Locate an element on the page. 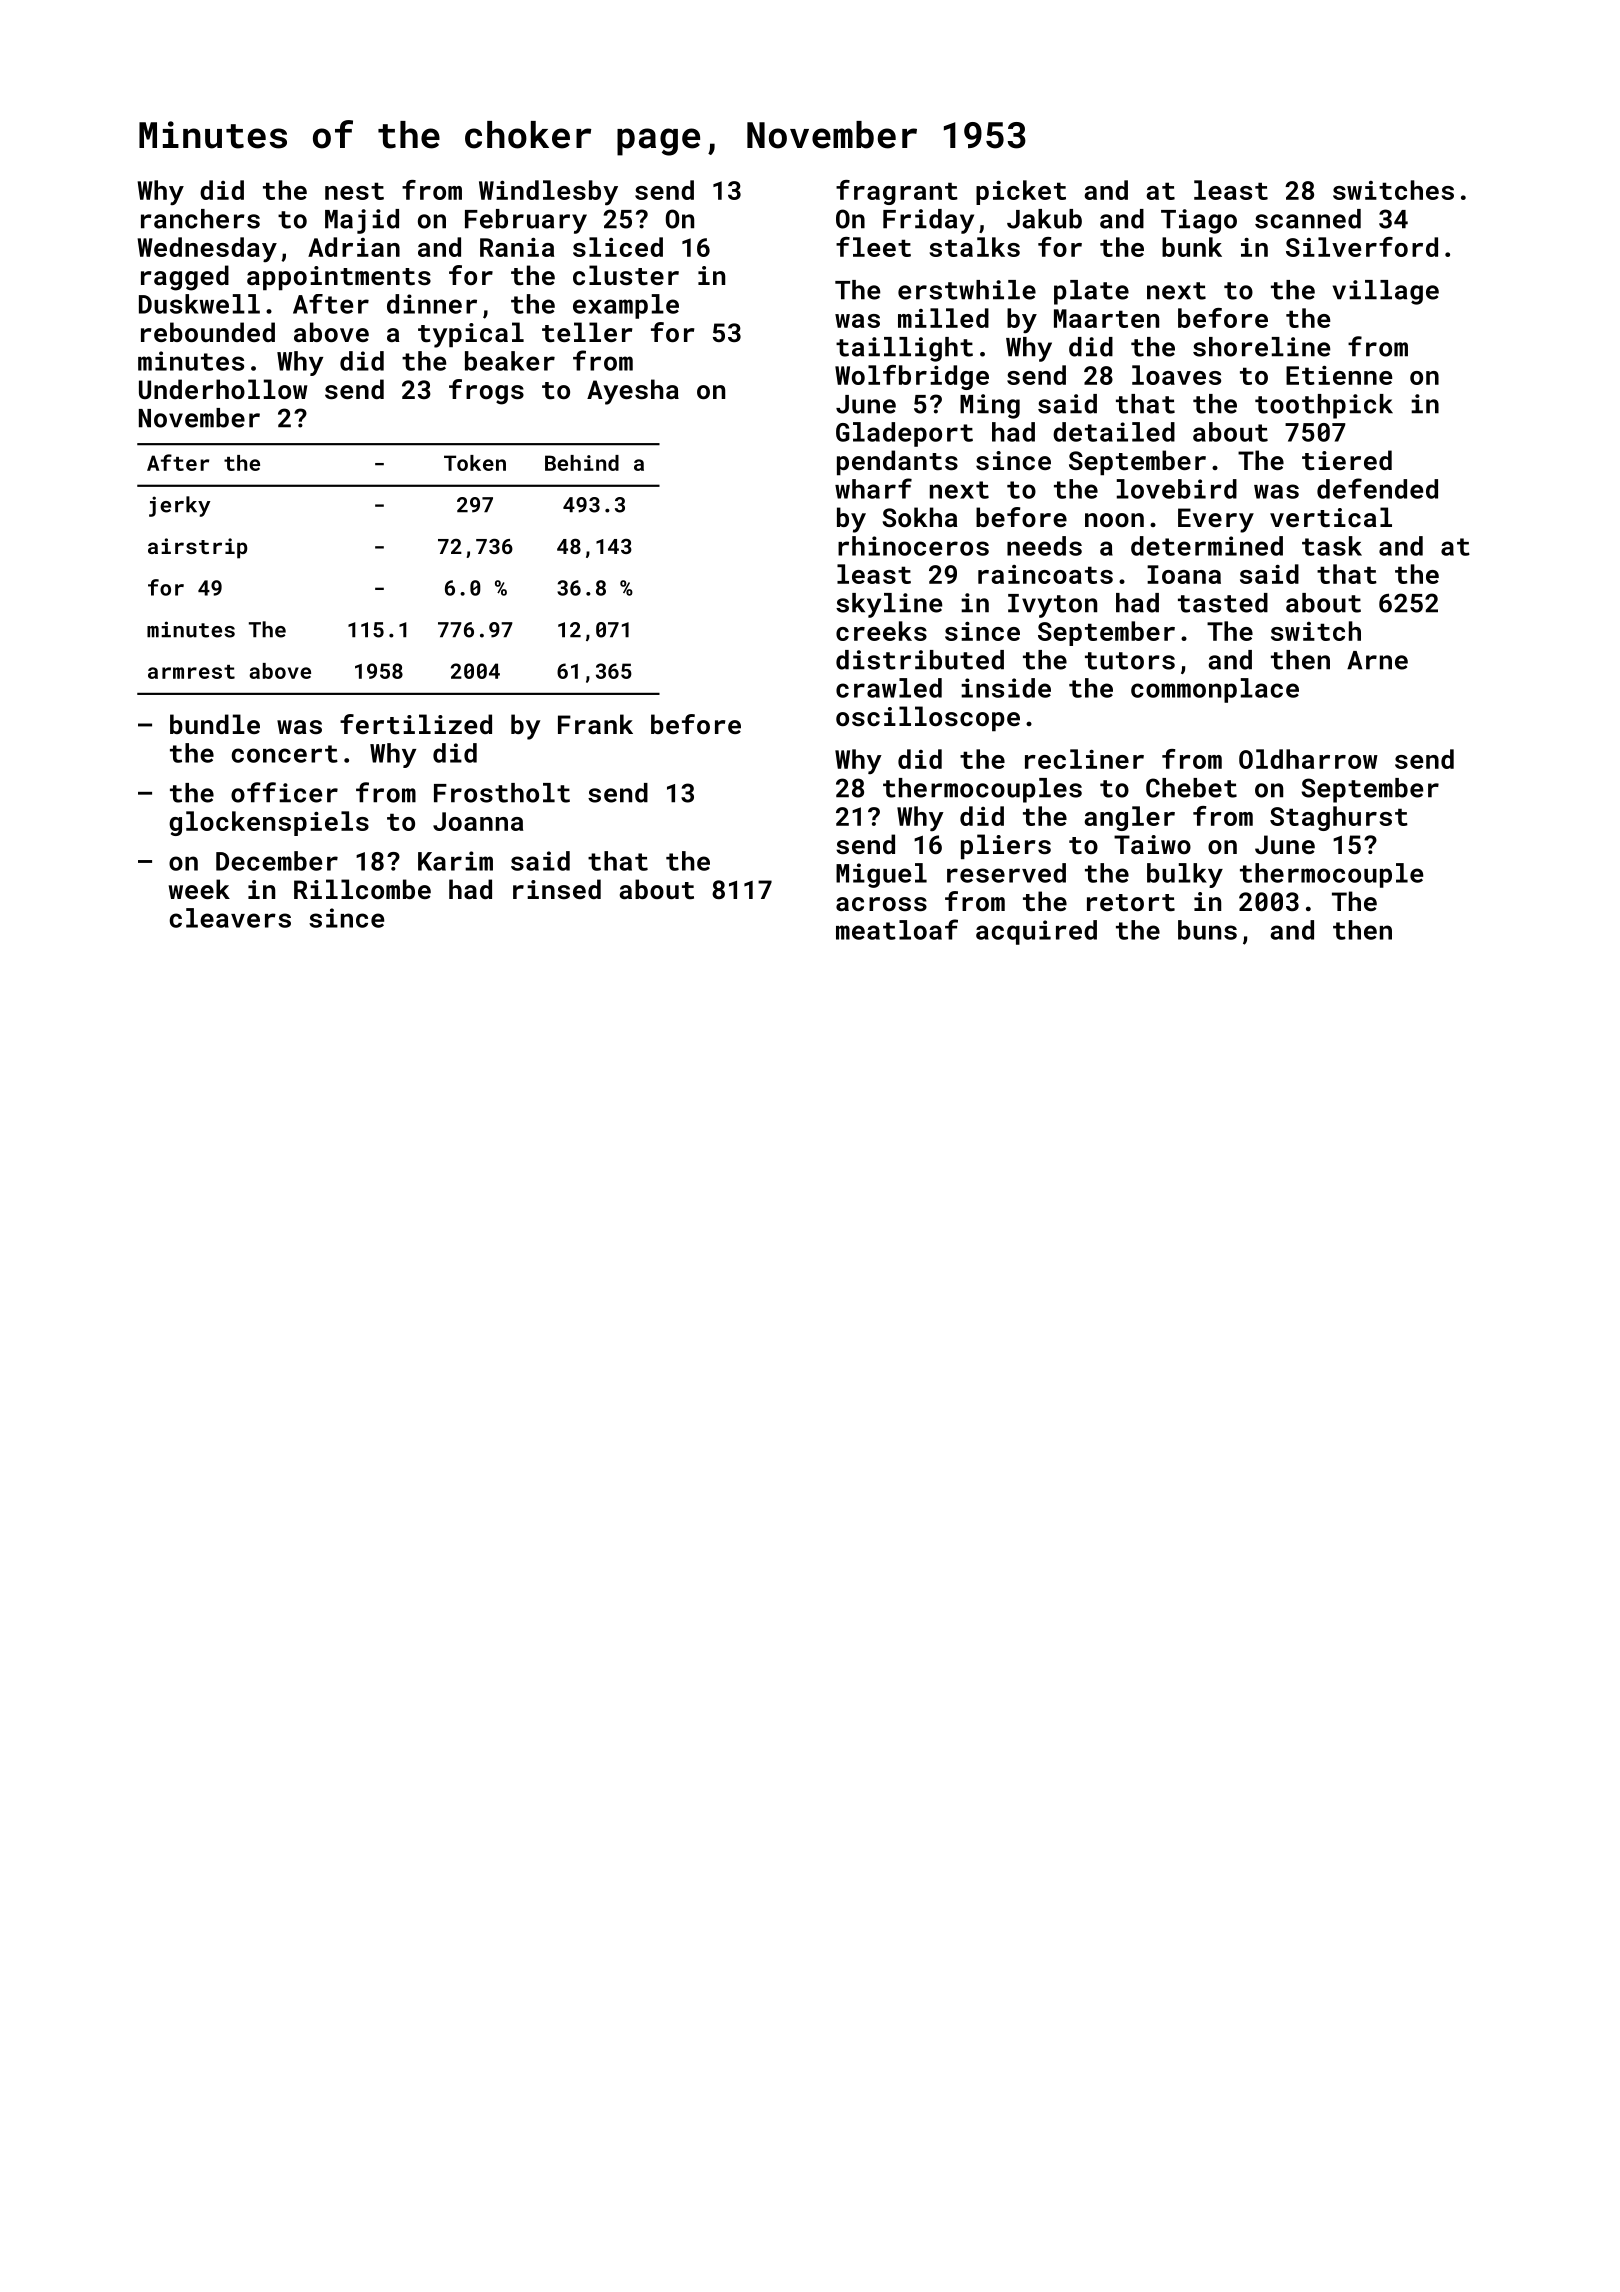 The image size is (1620, 2292). Miguel is located at coordinates (881, 875).
